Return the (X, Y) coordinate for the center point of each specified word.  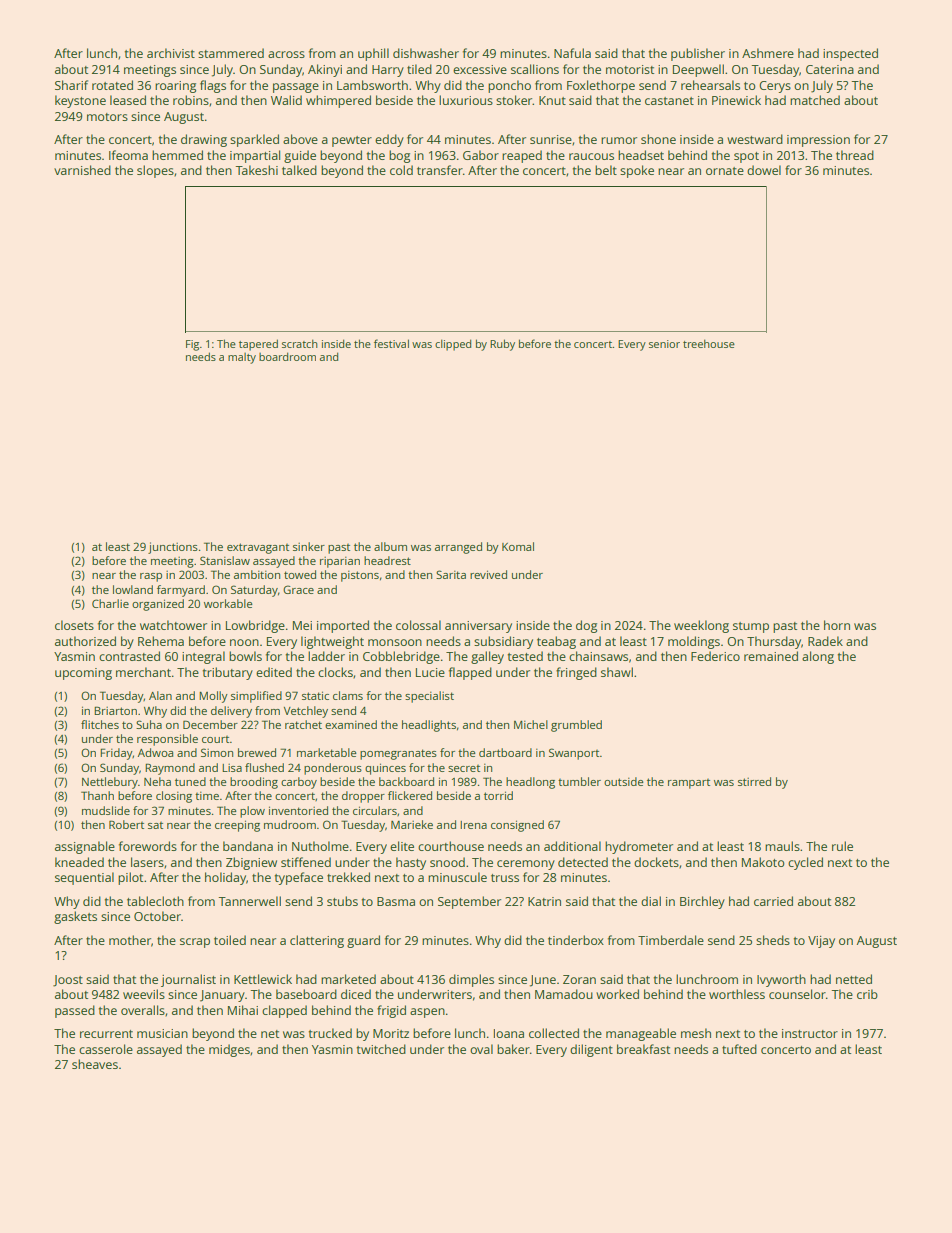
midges (229, 1050)
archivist (171, 53)
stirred (754, 781)
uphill (373, 54)
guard (363, 941)
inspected (850, 54)
